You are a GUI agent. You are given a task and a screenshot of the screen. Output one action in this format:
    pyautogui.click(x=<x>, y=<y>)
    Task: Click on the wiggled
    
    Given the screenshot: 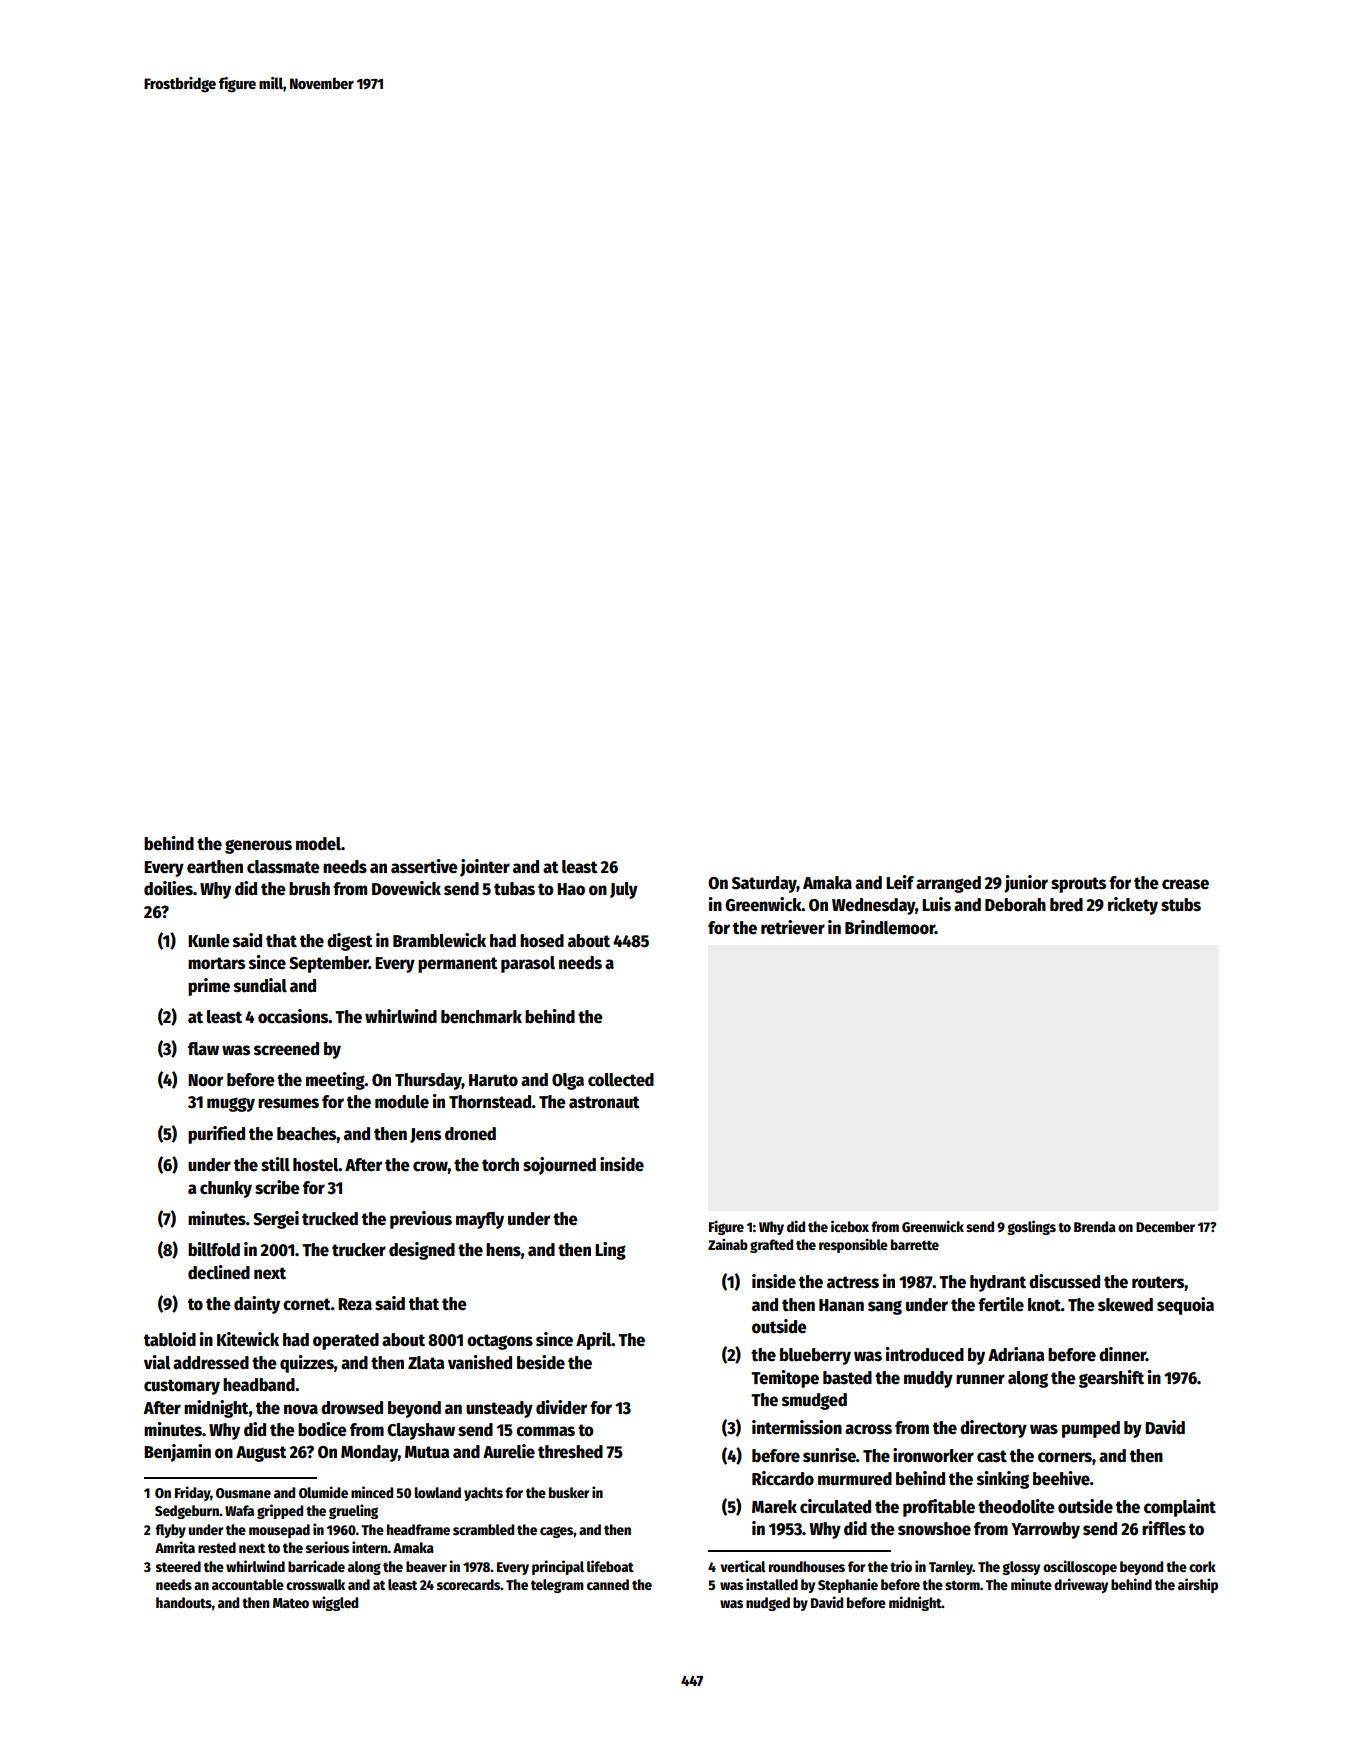 What is the action you would take?
    pyautogui.click(x=335, y=1603)
